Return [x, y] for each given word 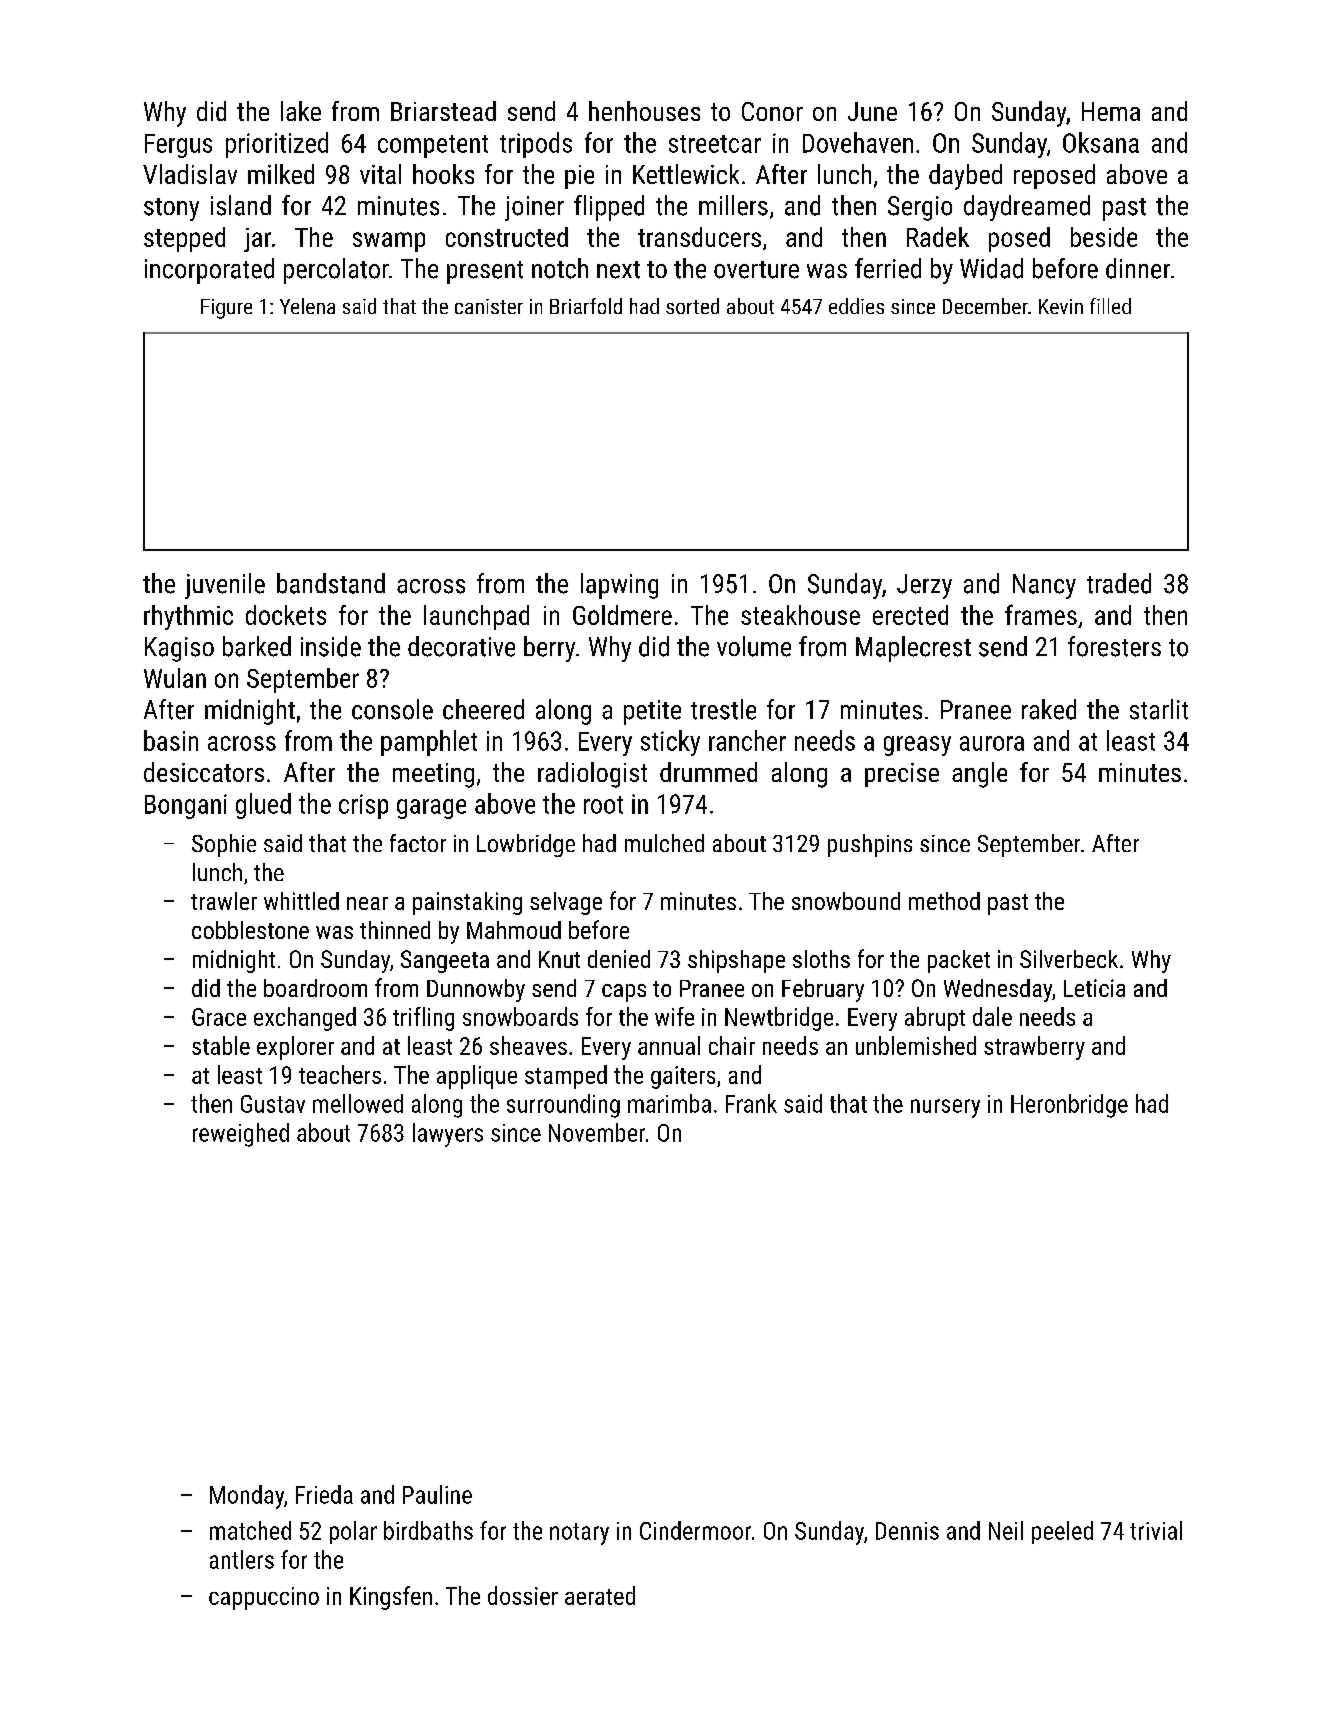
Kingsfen [391, 1598]
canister [489, 306]
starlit [1159, 709]
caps [624, 993]
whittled [301, 901]
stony [171, 209]
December [985, 306]
